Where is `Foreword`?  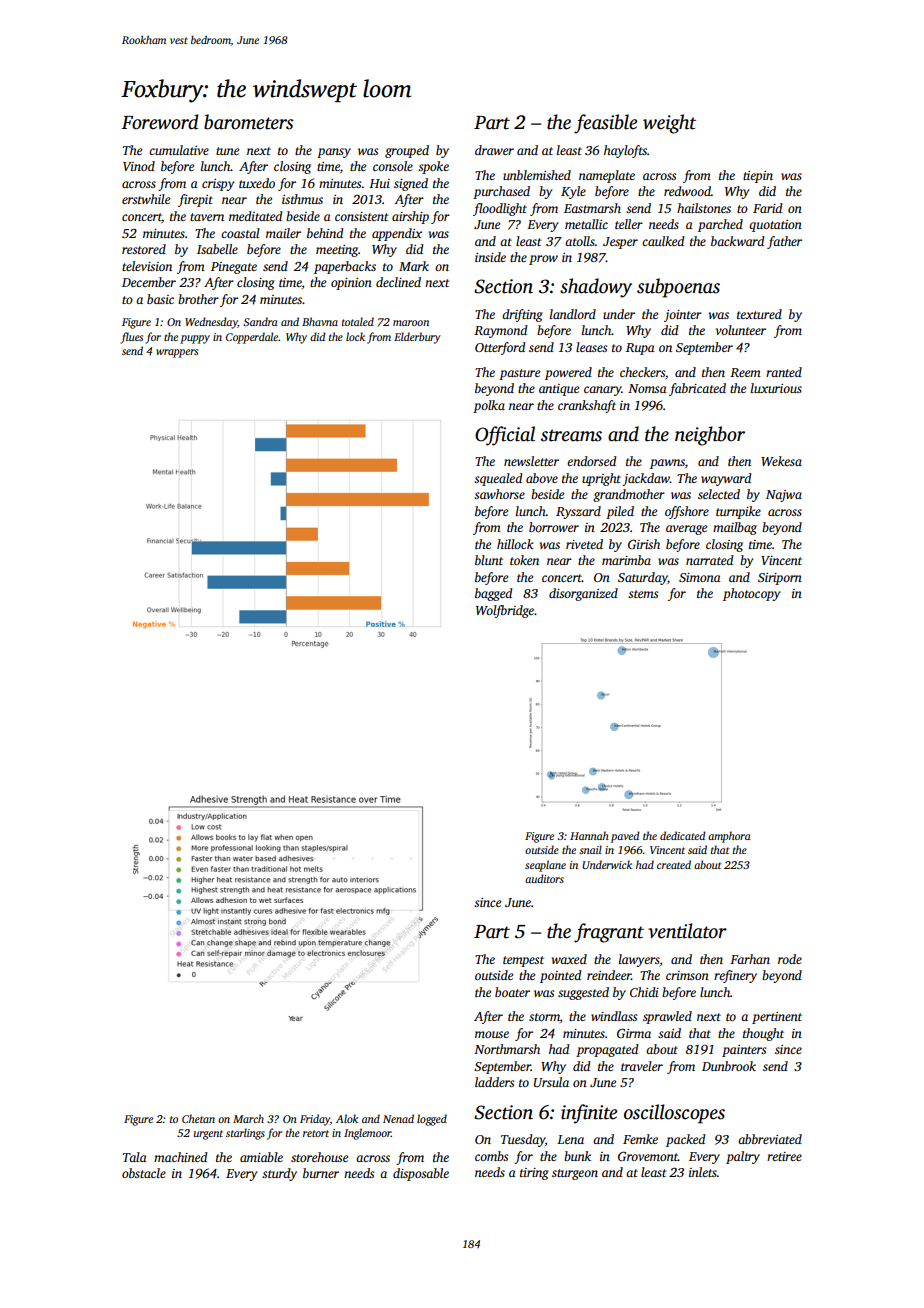
Foreword is located at coordinates (159, 122).
